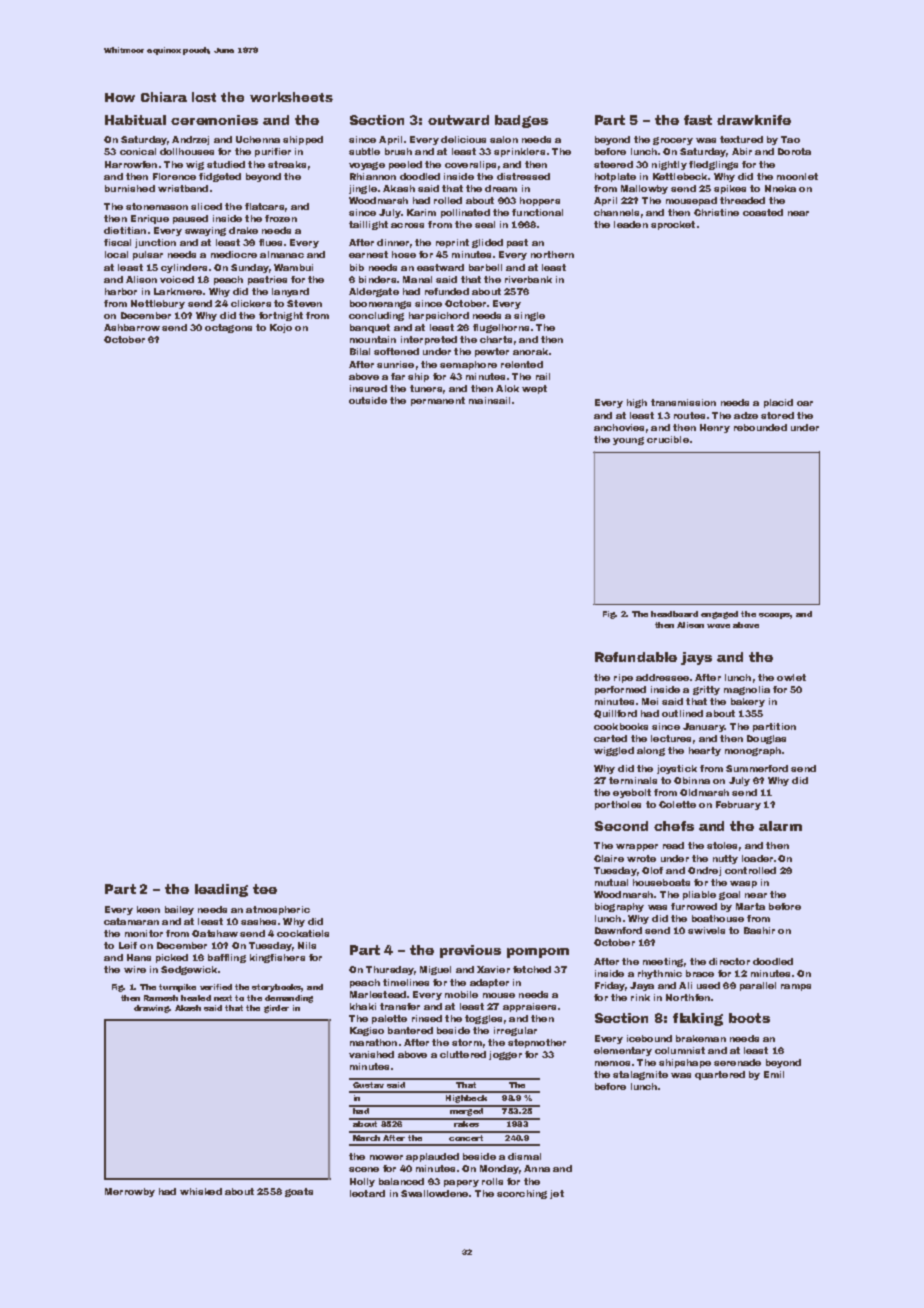  I want to click on leading, so click(221, 890).
